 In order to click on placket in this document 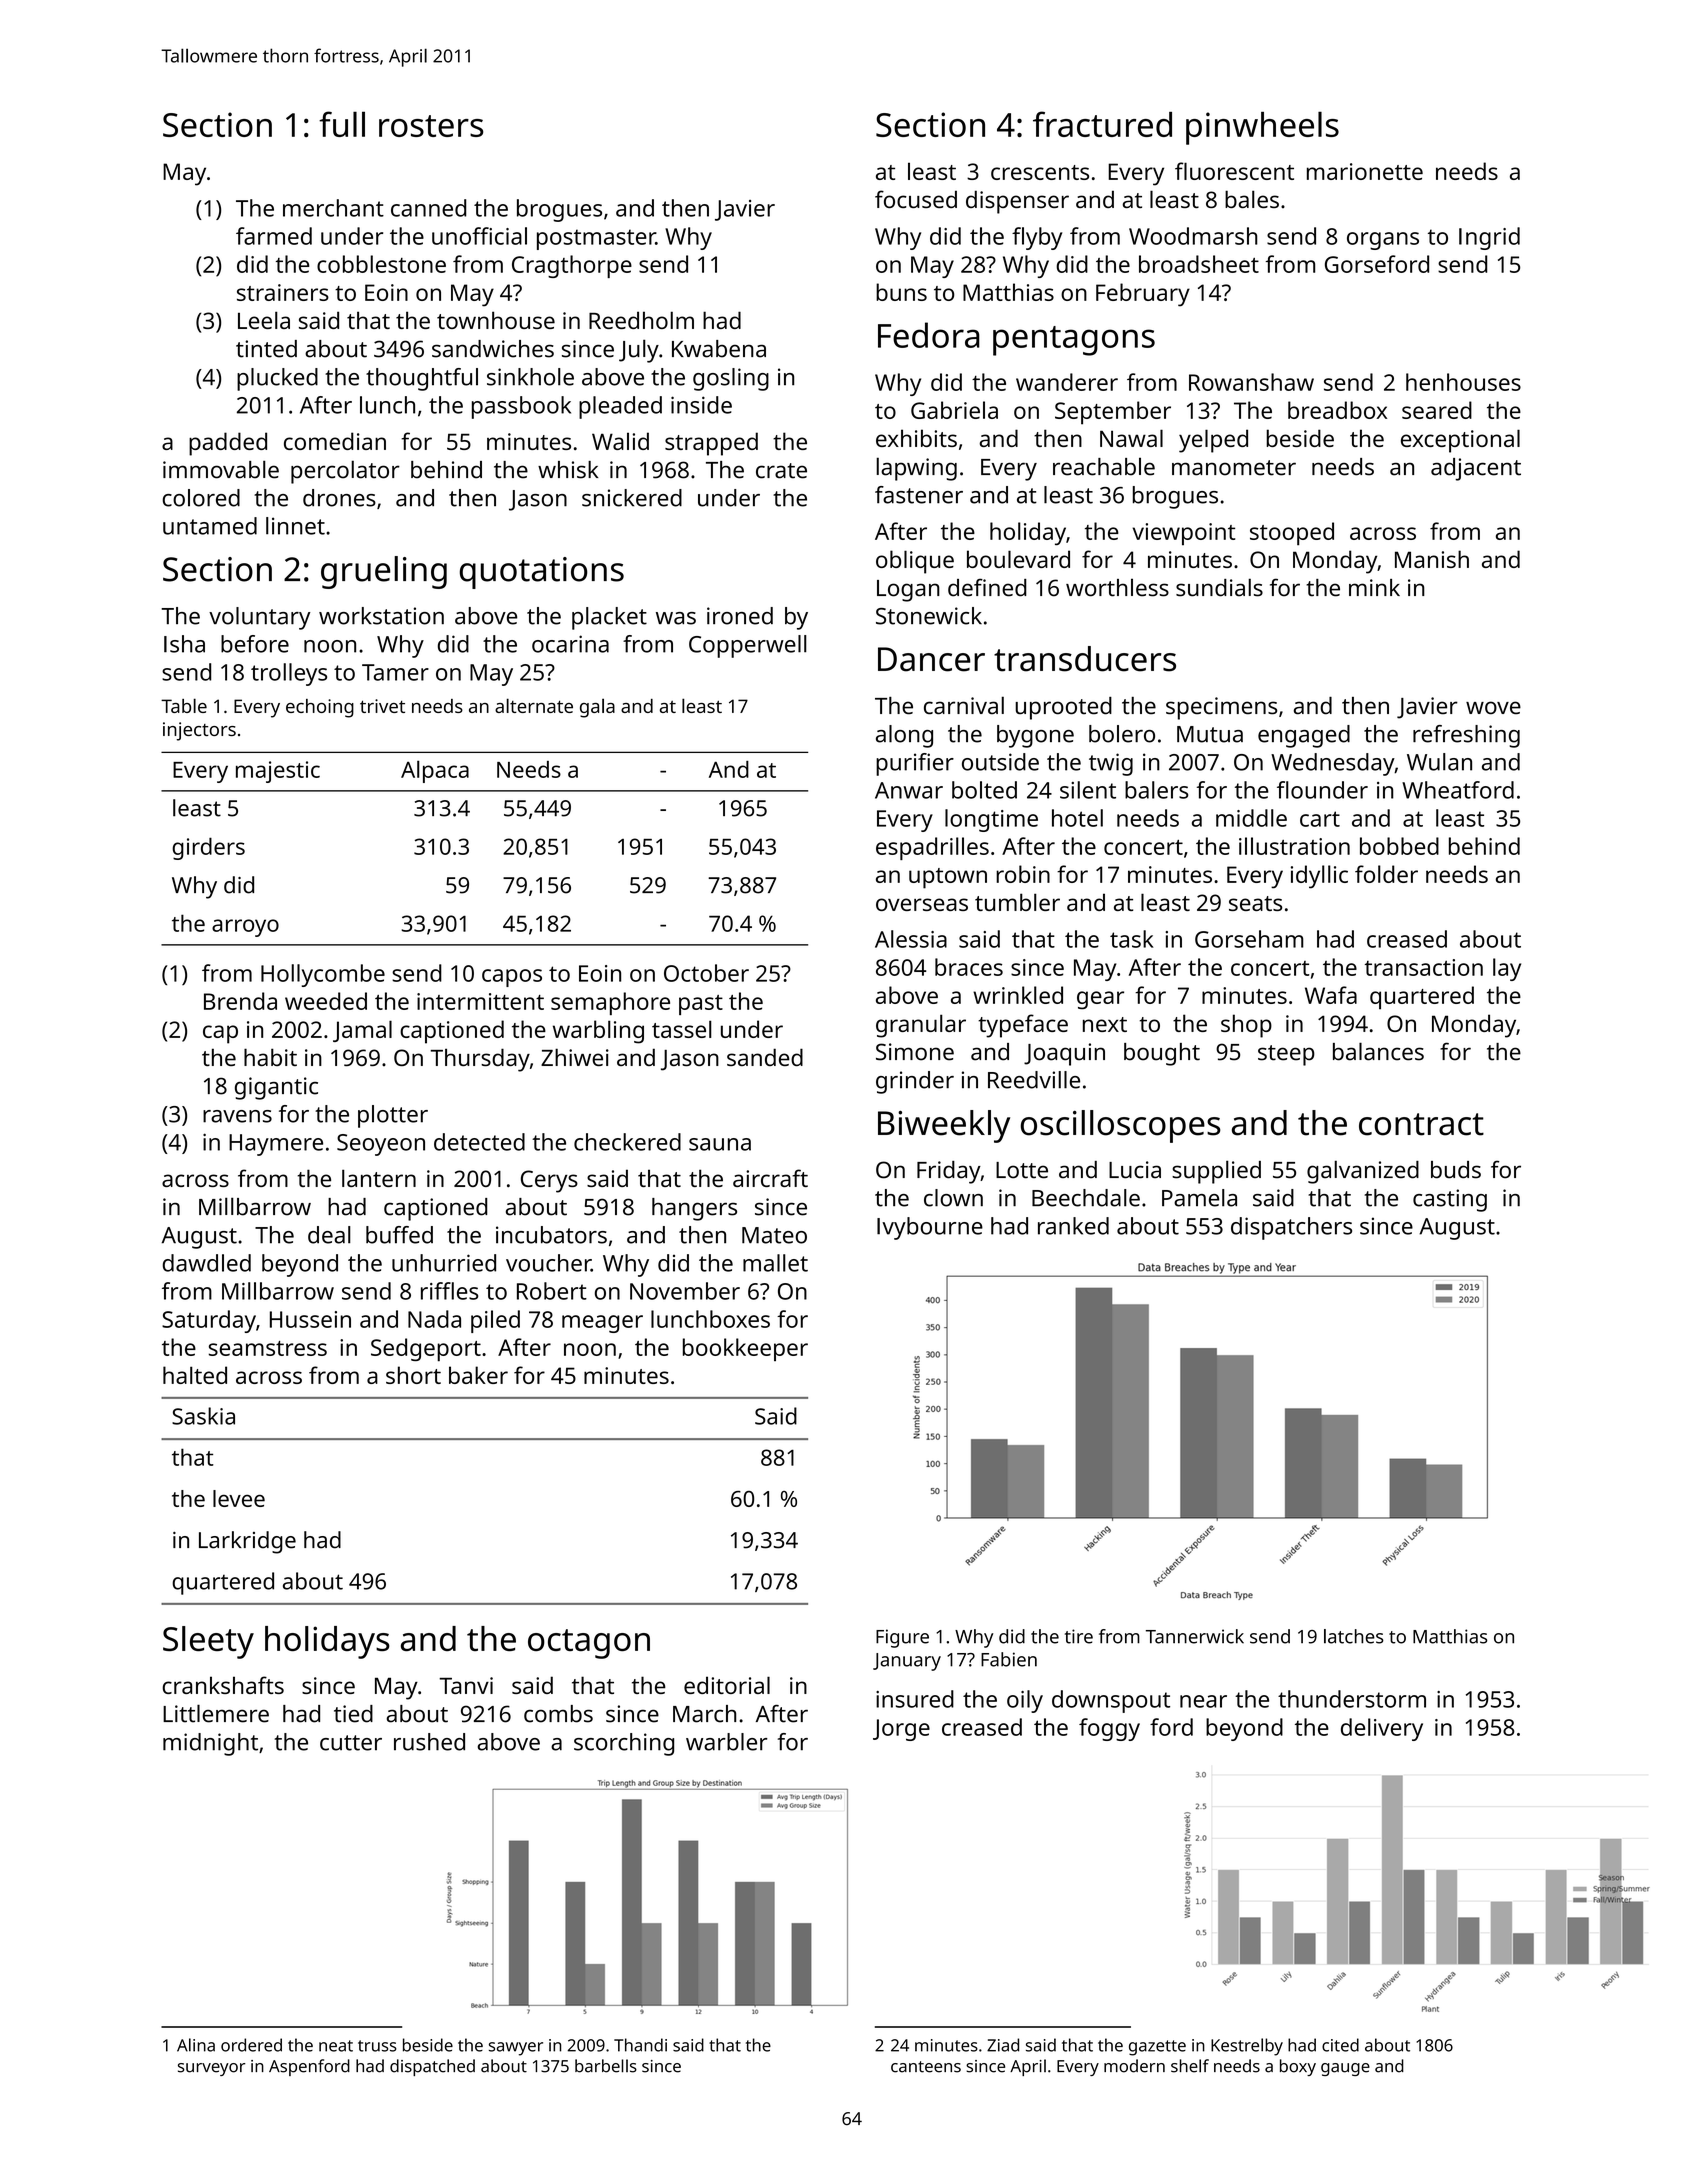, I will do `click(609, 618)`.
